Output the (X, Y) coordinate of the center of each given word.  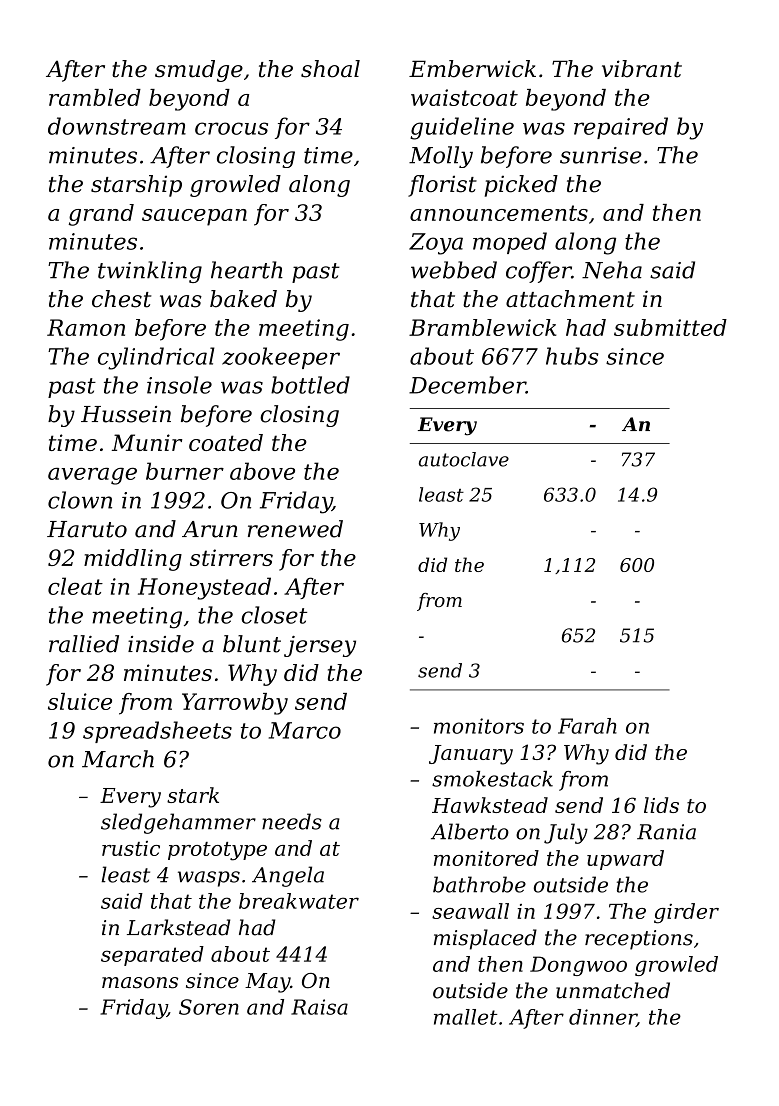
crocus (231, 128)
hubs (572, 356)
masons (140, 983)
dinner (603, 1018)
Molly (441, 157)
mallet (465, 1017)
